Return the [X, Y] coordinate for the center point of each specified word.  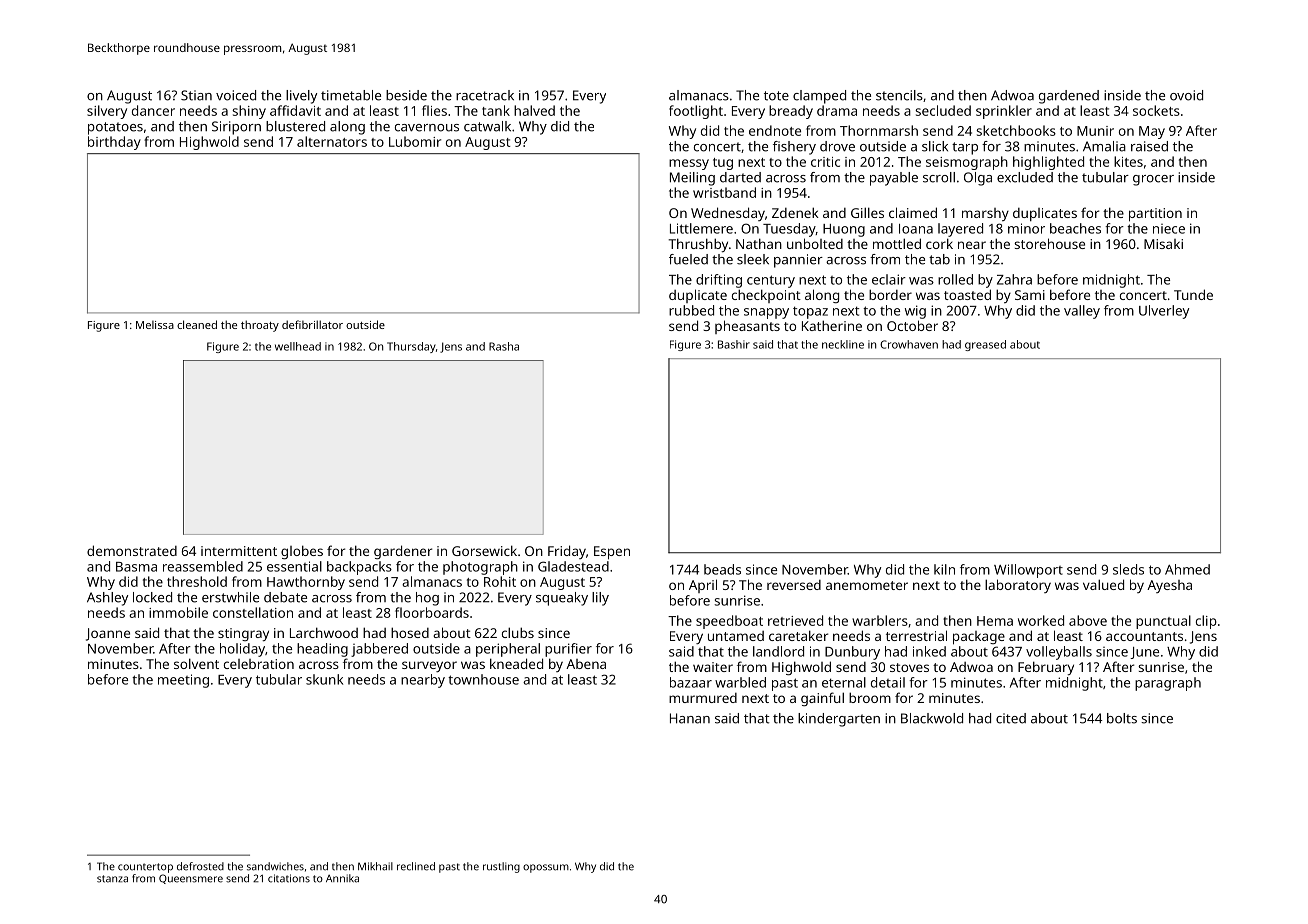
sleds [1128, 569]
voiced [236, 95]
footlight [696, 112]
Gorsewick [484, 550]
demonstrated [132, 550]
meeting [183, 681]
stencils [899, 95]
